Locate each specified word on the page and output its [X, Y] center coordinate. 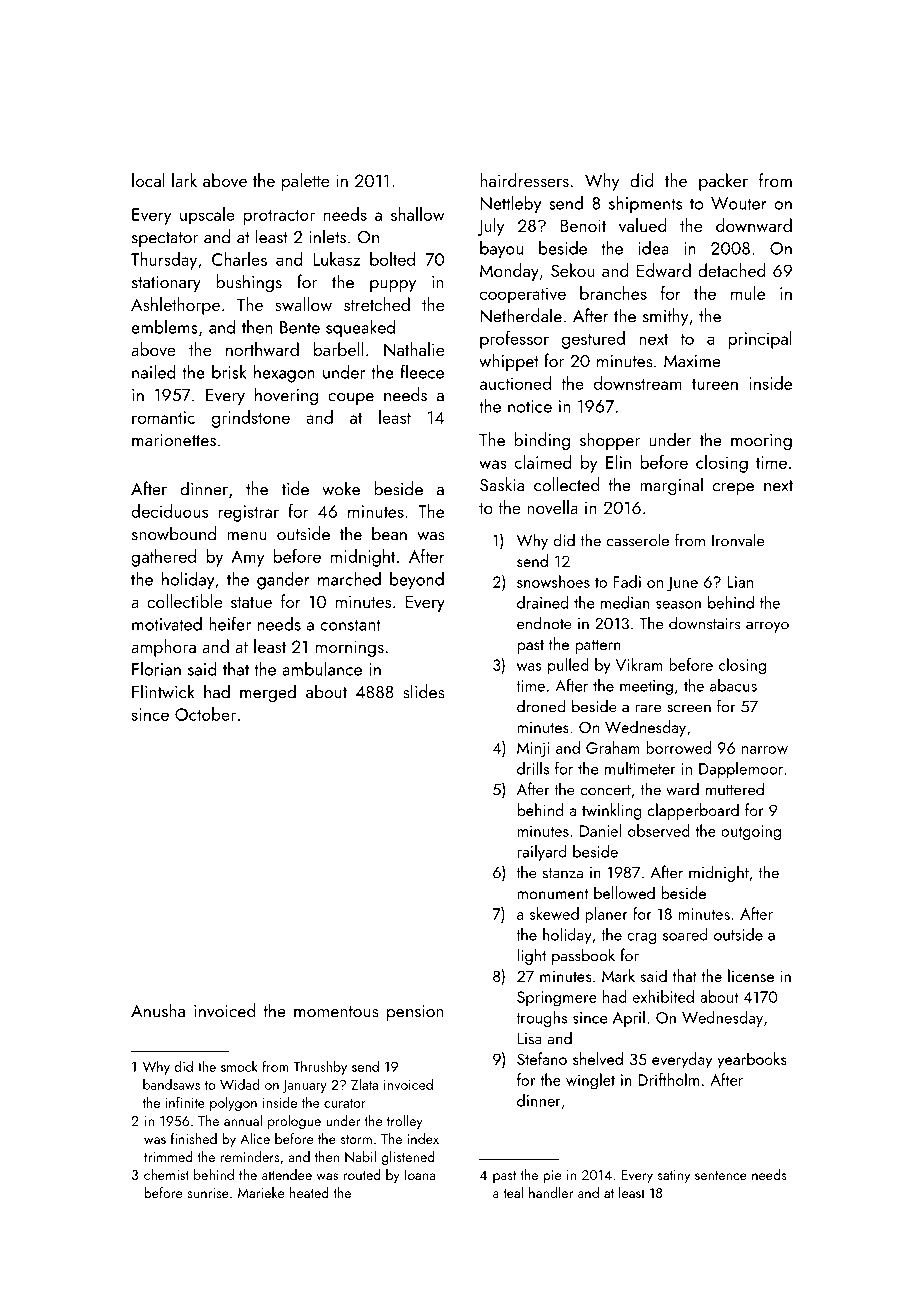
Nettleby [510, 204]
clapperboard [693, 811]
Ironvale [738, 540]
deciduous [169, 511]
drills [533, 768]
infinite [185, 1102]
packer [723, 182]
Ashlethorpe [175, 306]
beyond [417, 581]
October [205, 714]
